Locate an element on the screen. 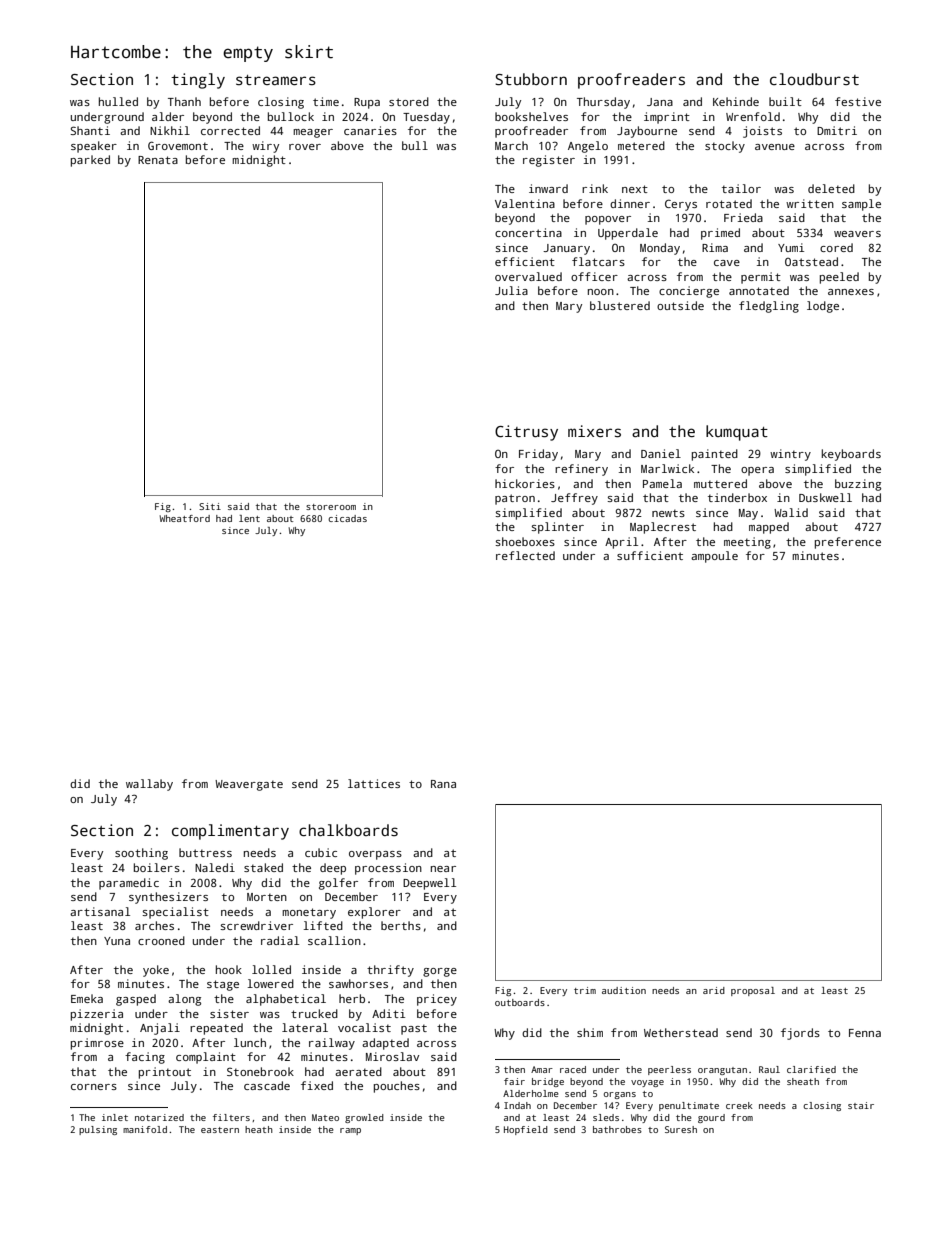 Image resolution: width=952 pixels, height=1233 pixels. boilers is located at coordinates (157, 867).
